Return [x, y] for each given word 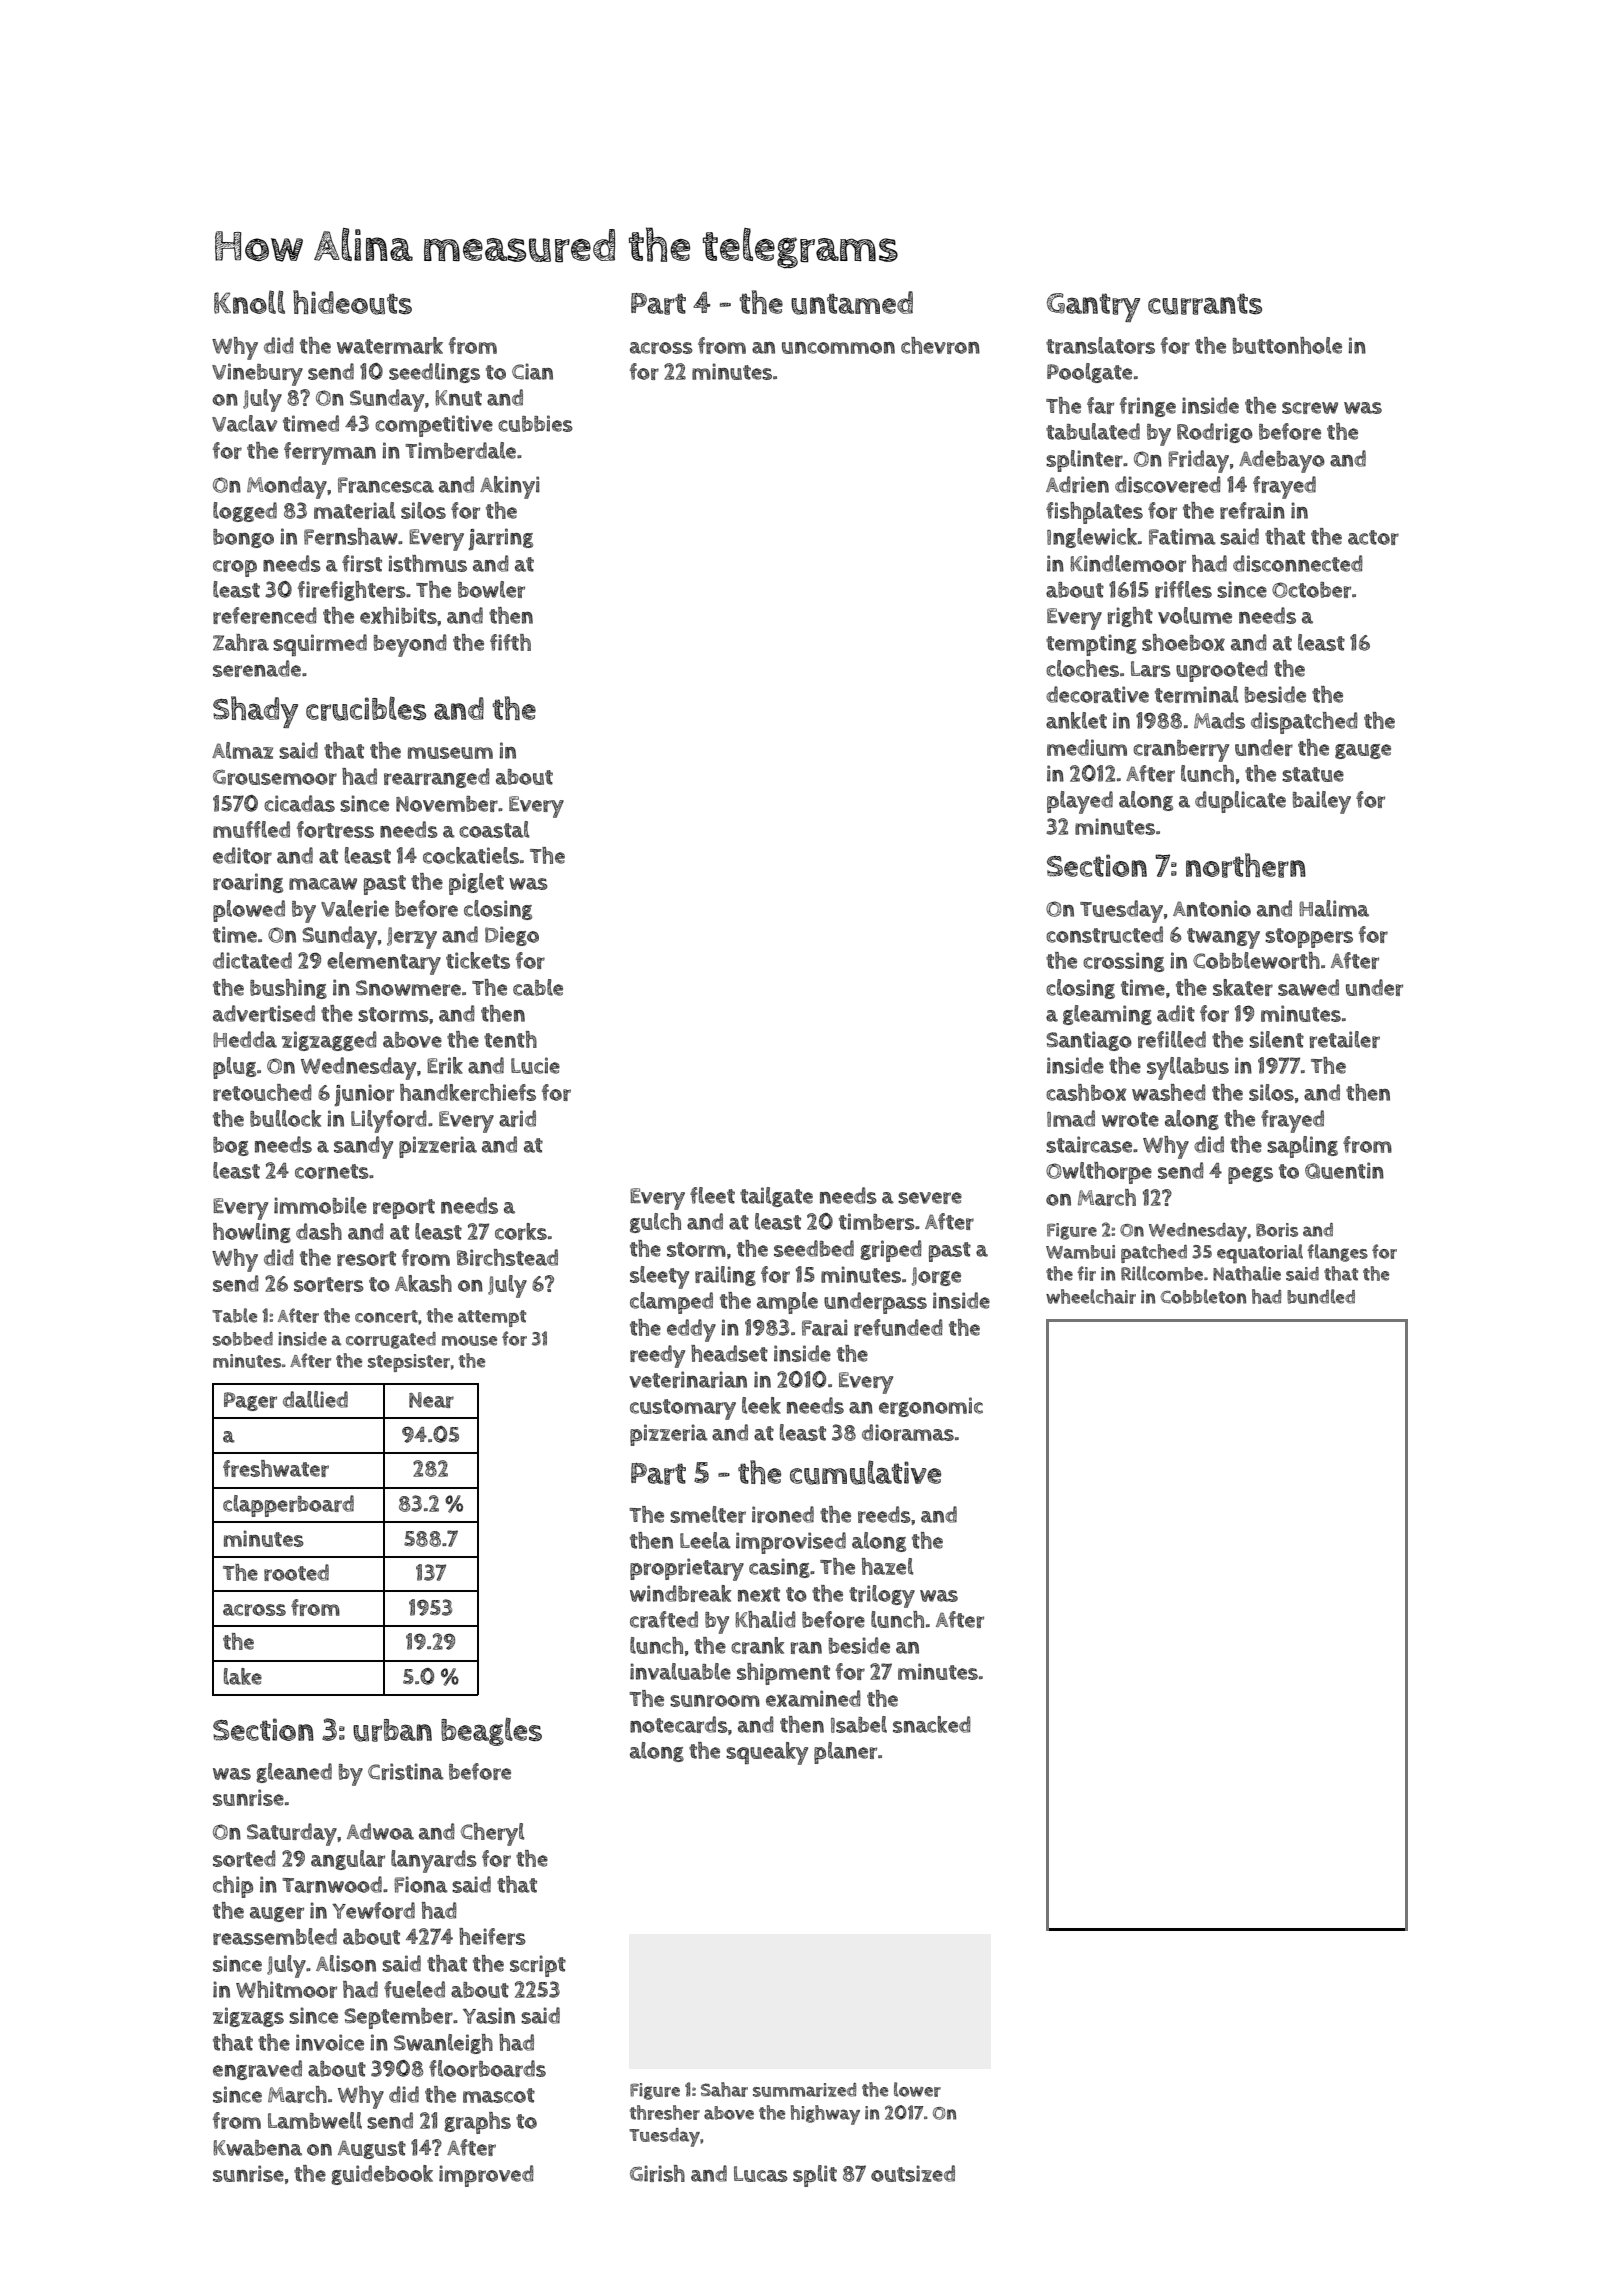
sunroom [715, 1701]
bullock [285, 1118]
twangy [1223, 938]
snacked [932, 1724]
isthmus [427, 563]
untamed [852, 303]
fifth [510, 642]
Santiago [1089, 1041]
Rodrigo [1215, 433]
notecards [679, 1724]
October [1311, 590]
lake [243, 1676]
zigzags [248, 2017]
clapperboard [288, 1506]
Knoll [249, 302]
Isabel [859, 1724]
